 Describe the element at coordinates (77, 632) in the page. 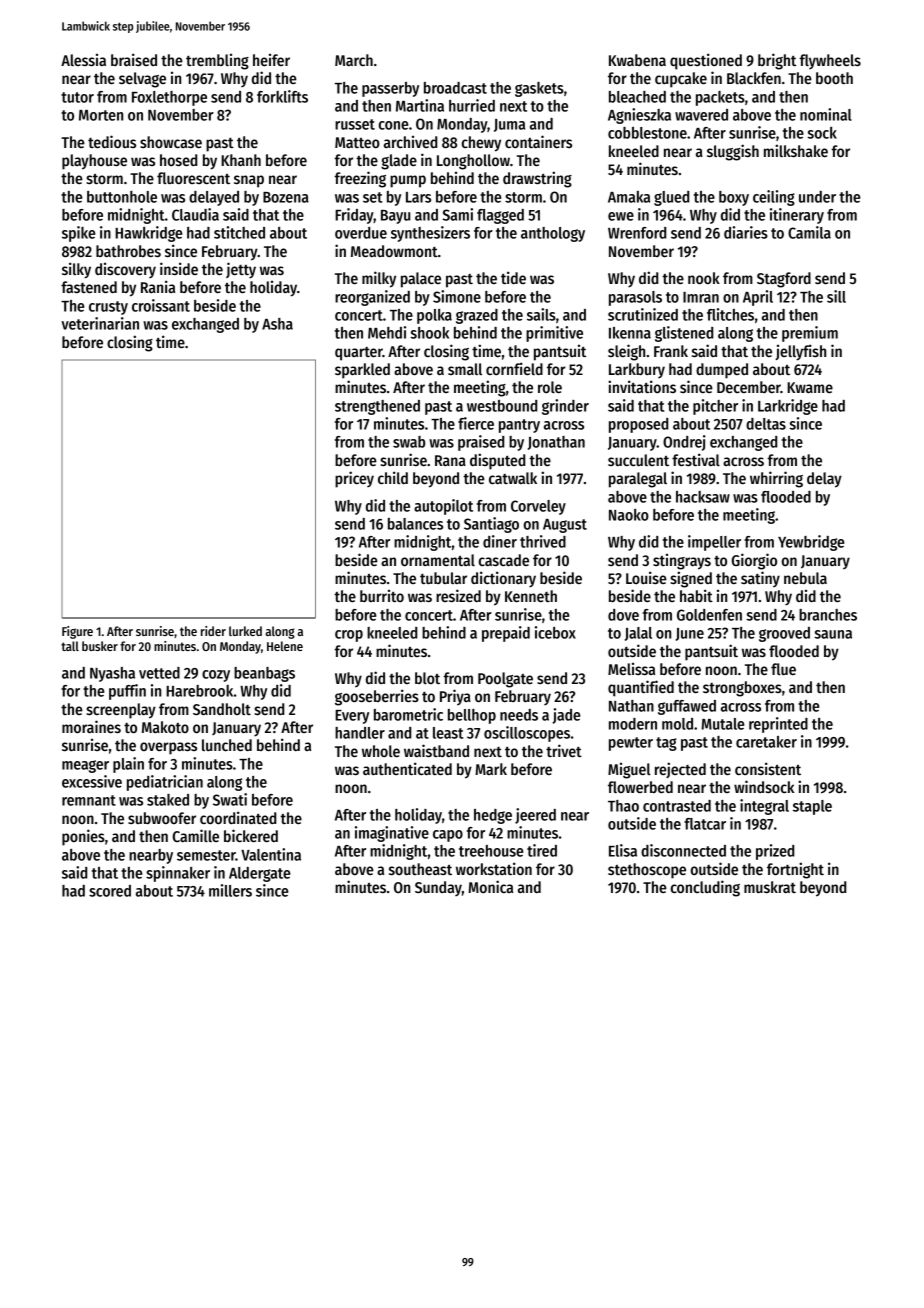

I see `Figure` at that location.
